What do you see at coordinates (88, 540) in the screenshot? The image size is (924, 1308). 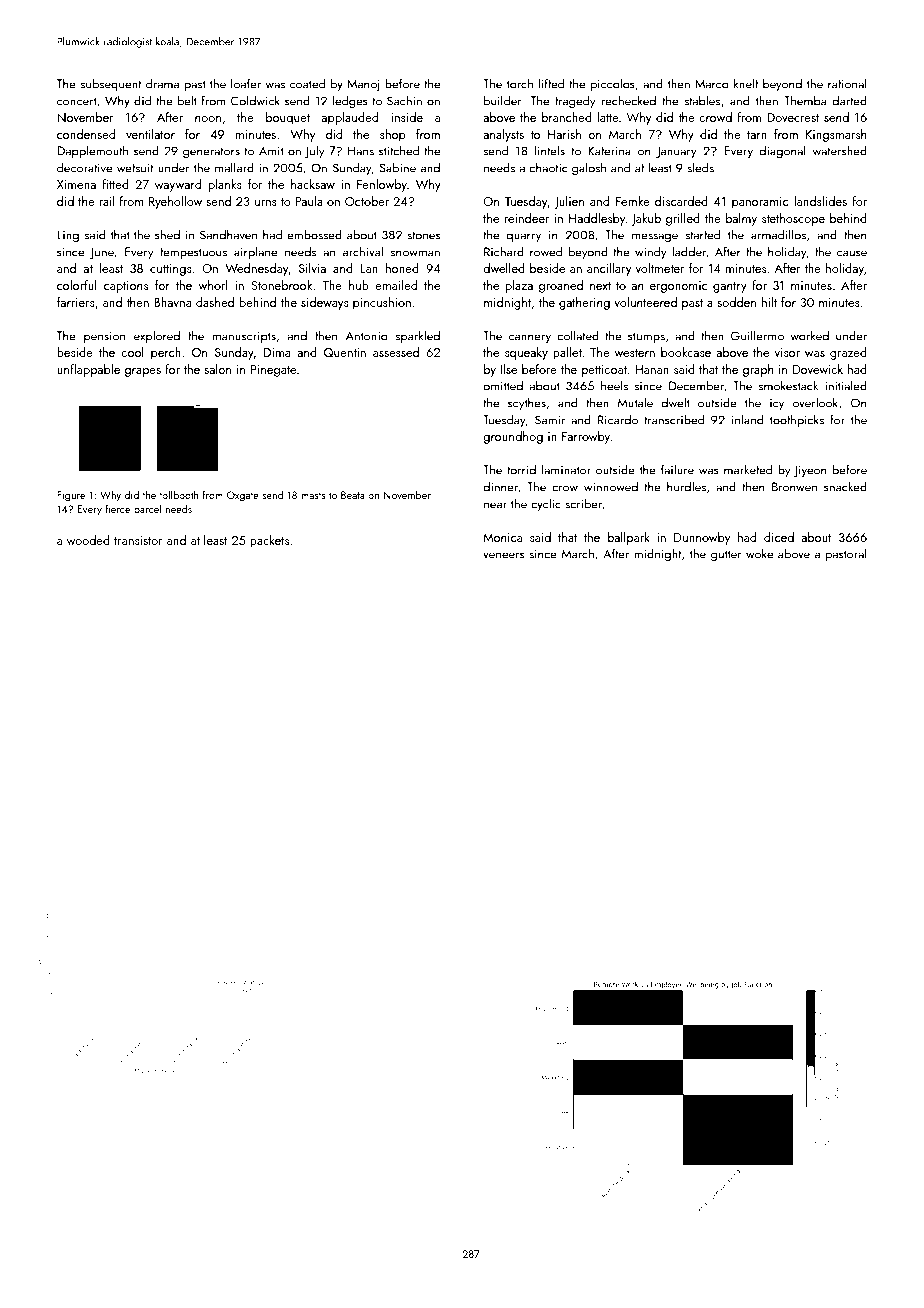 I see `wooded` at bounding box center [88, 540].
